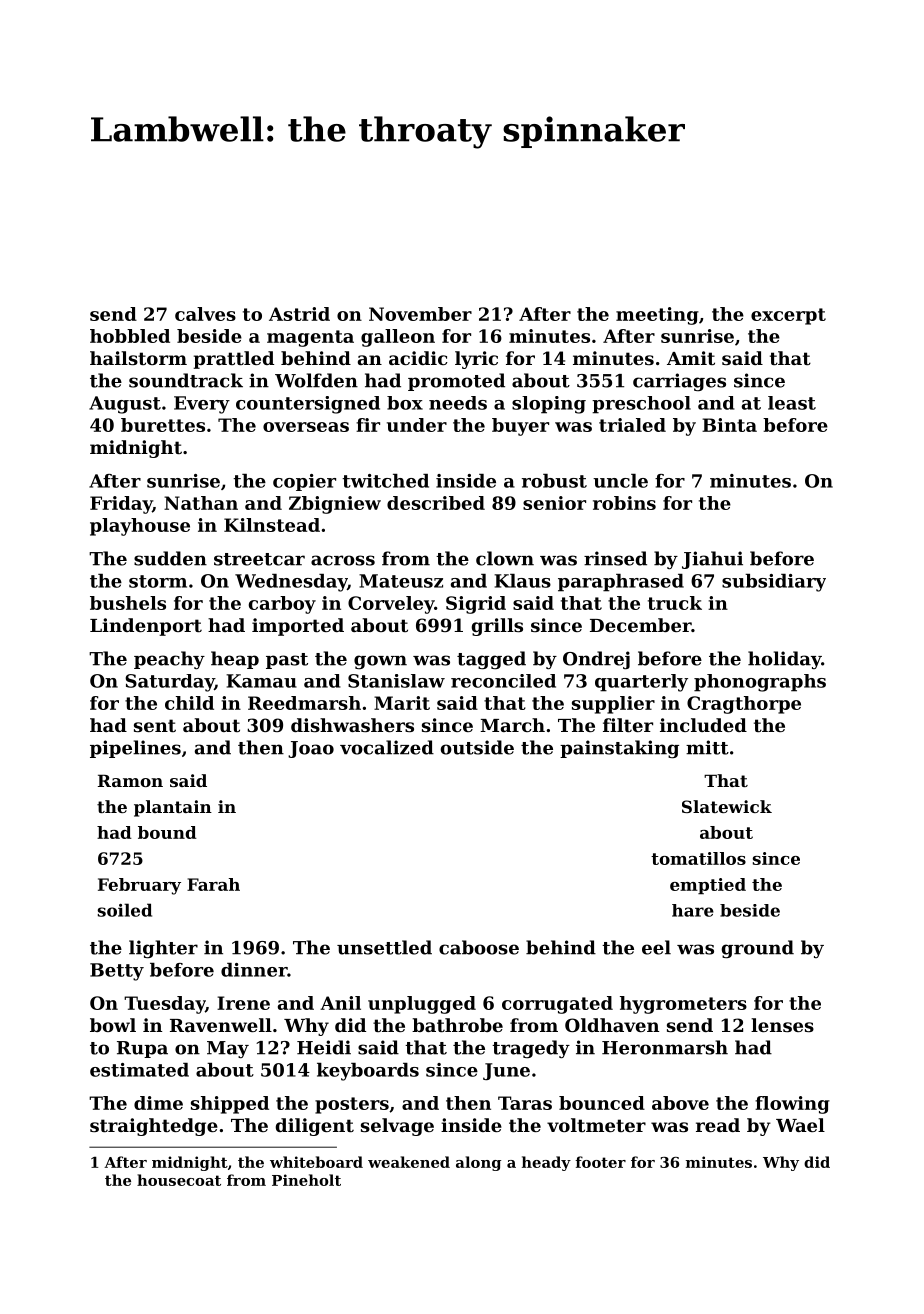 This screenshot has width=924, height=1314. Describe the element at coordinates (170, 558) in the screenshot. I see `sudden` at that location.
